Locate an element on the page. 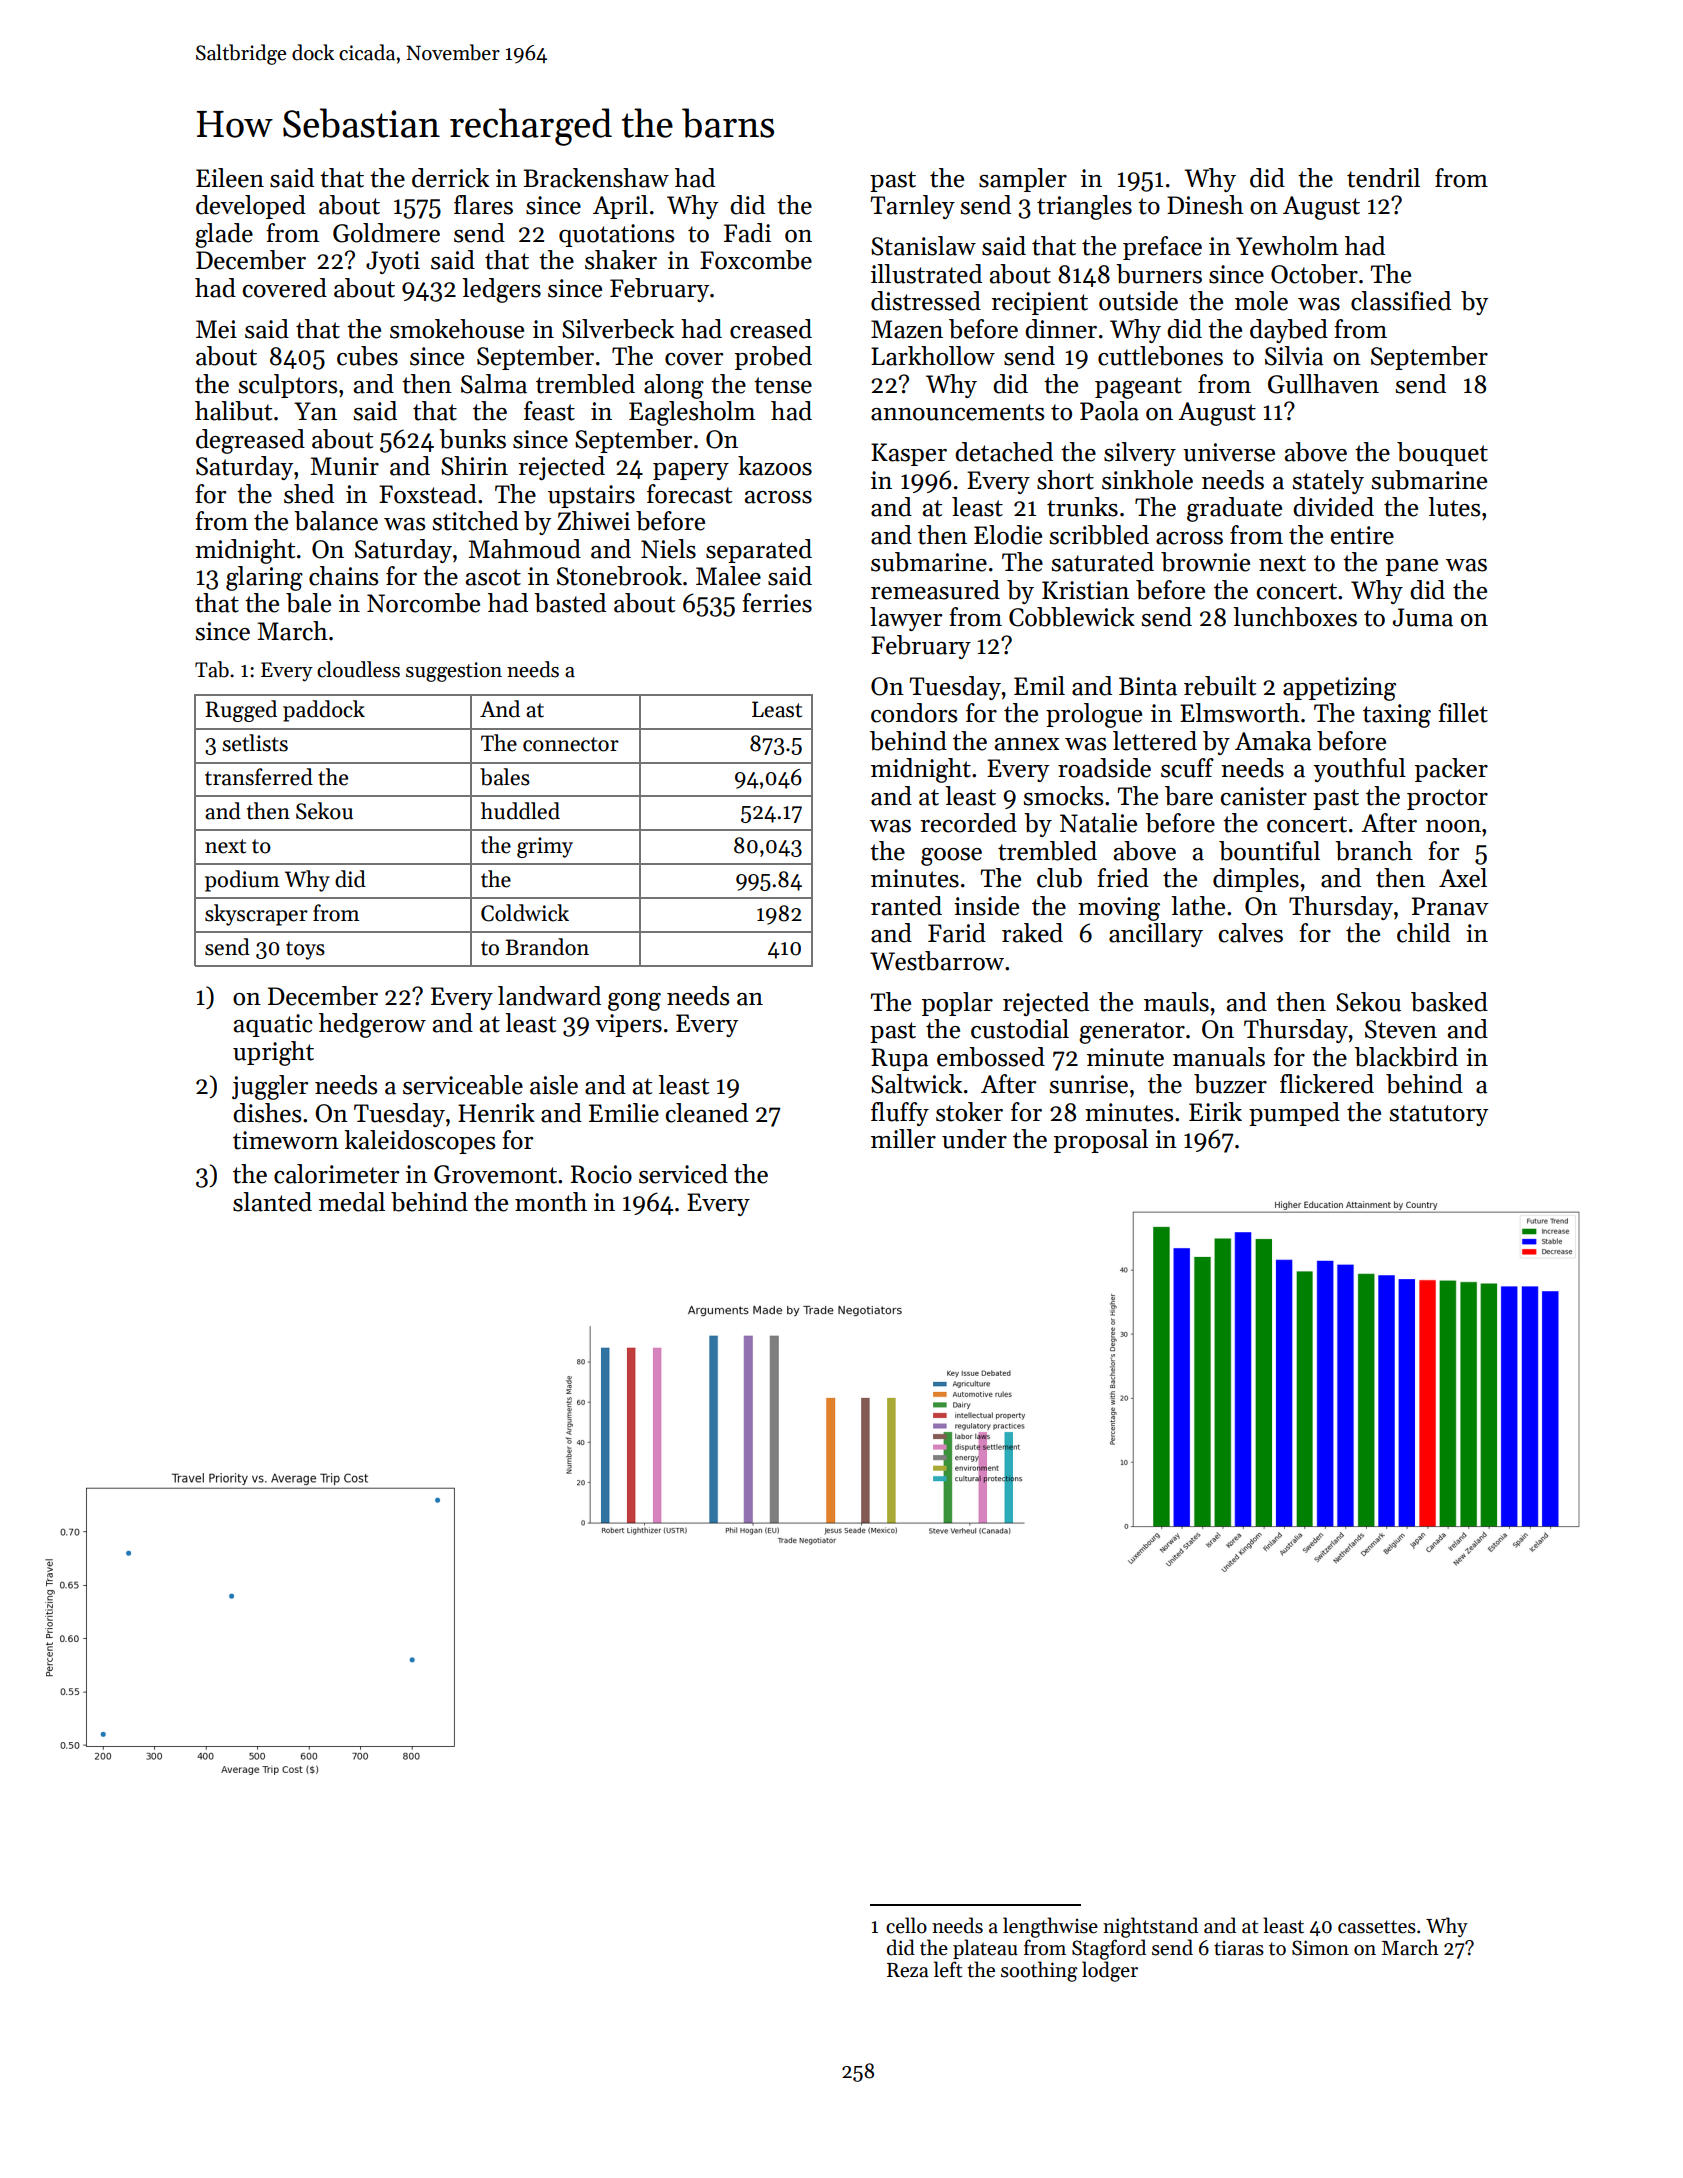 This image has height=2178, width=1683. huddled is located at coordinates (520, 811).
